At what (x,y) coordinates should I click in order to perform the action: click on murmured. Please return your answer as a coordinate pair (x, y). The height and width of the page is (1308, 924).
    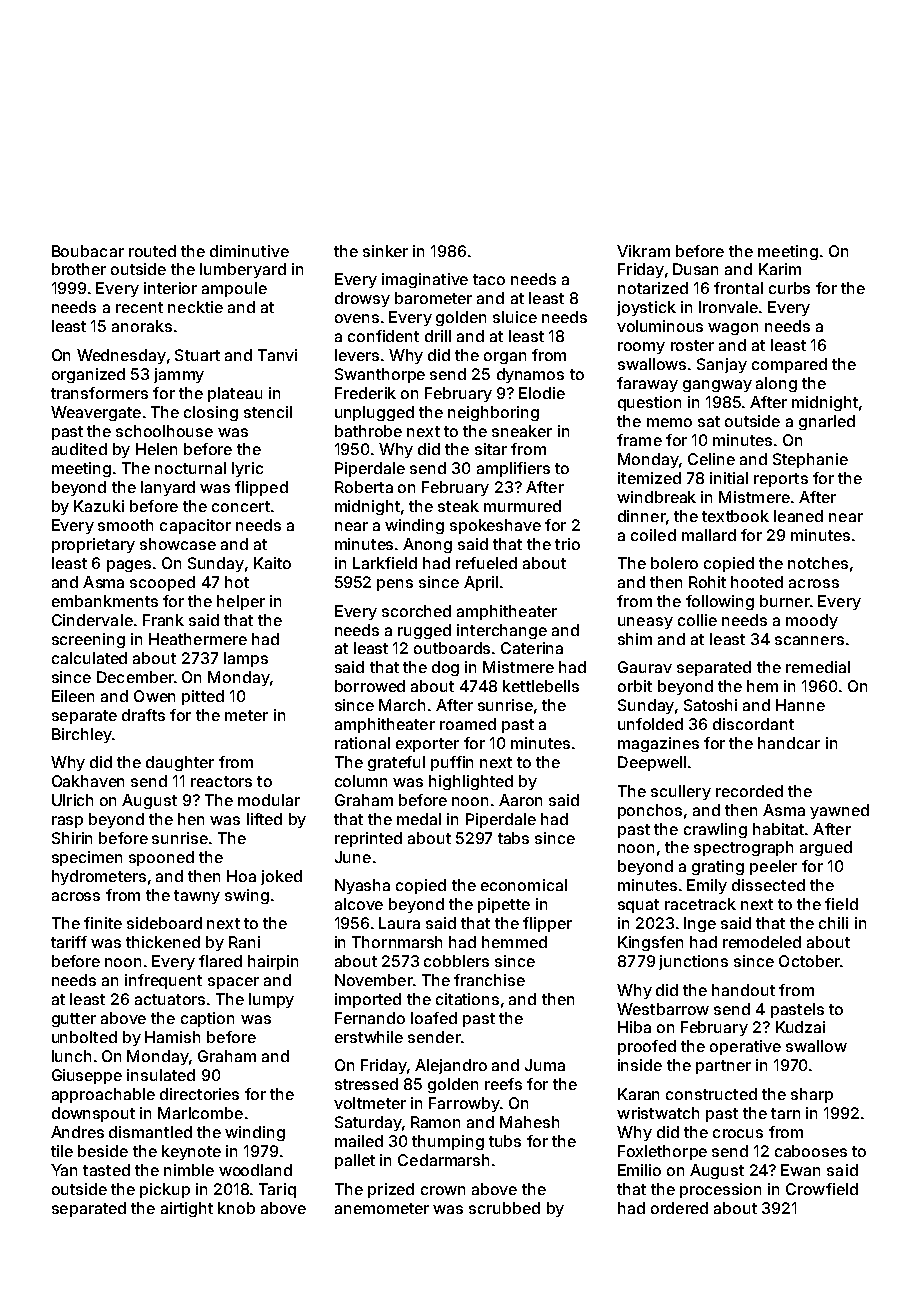
    Looking at the image, I should click on (522, 506).
